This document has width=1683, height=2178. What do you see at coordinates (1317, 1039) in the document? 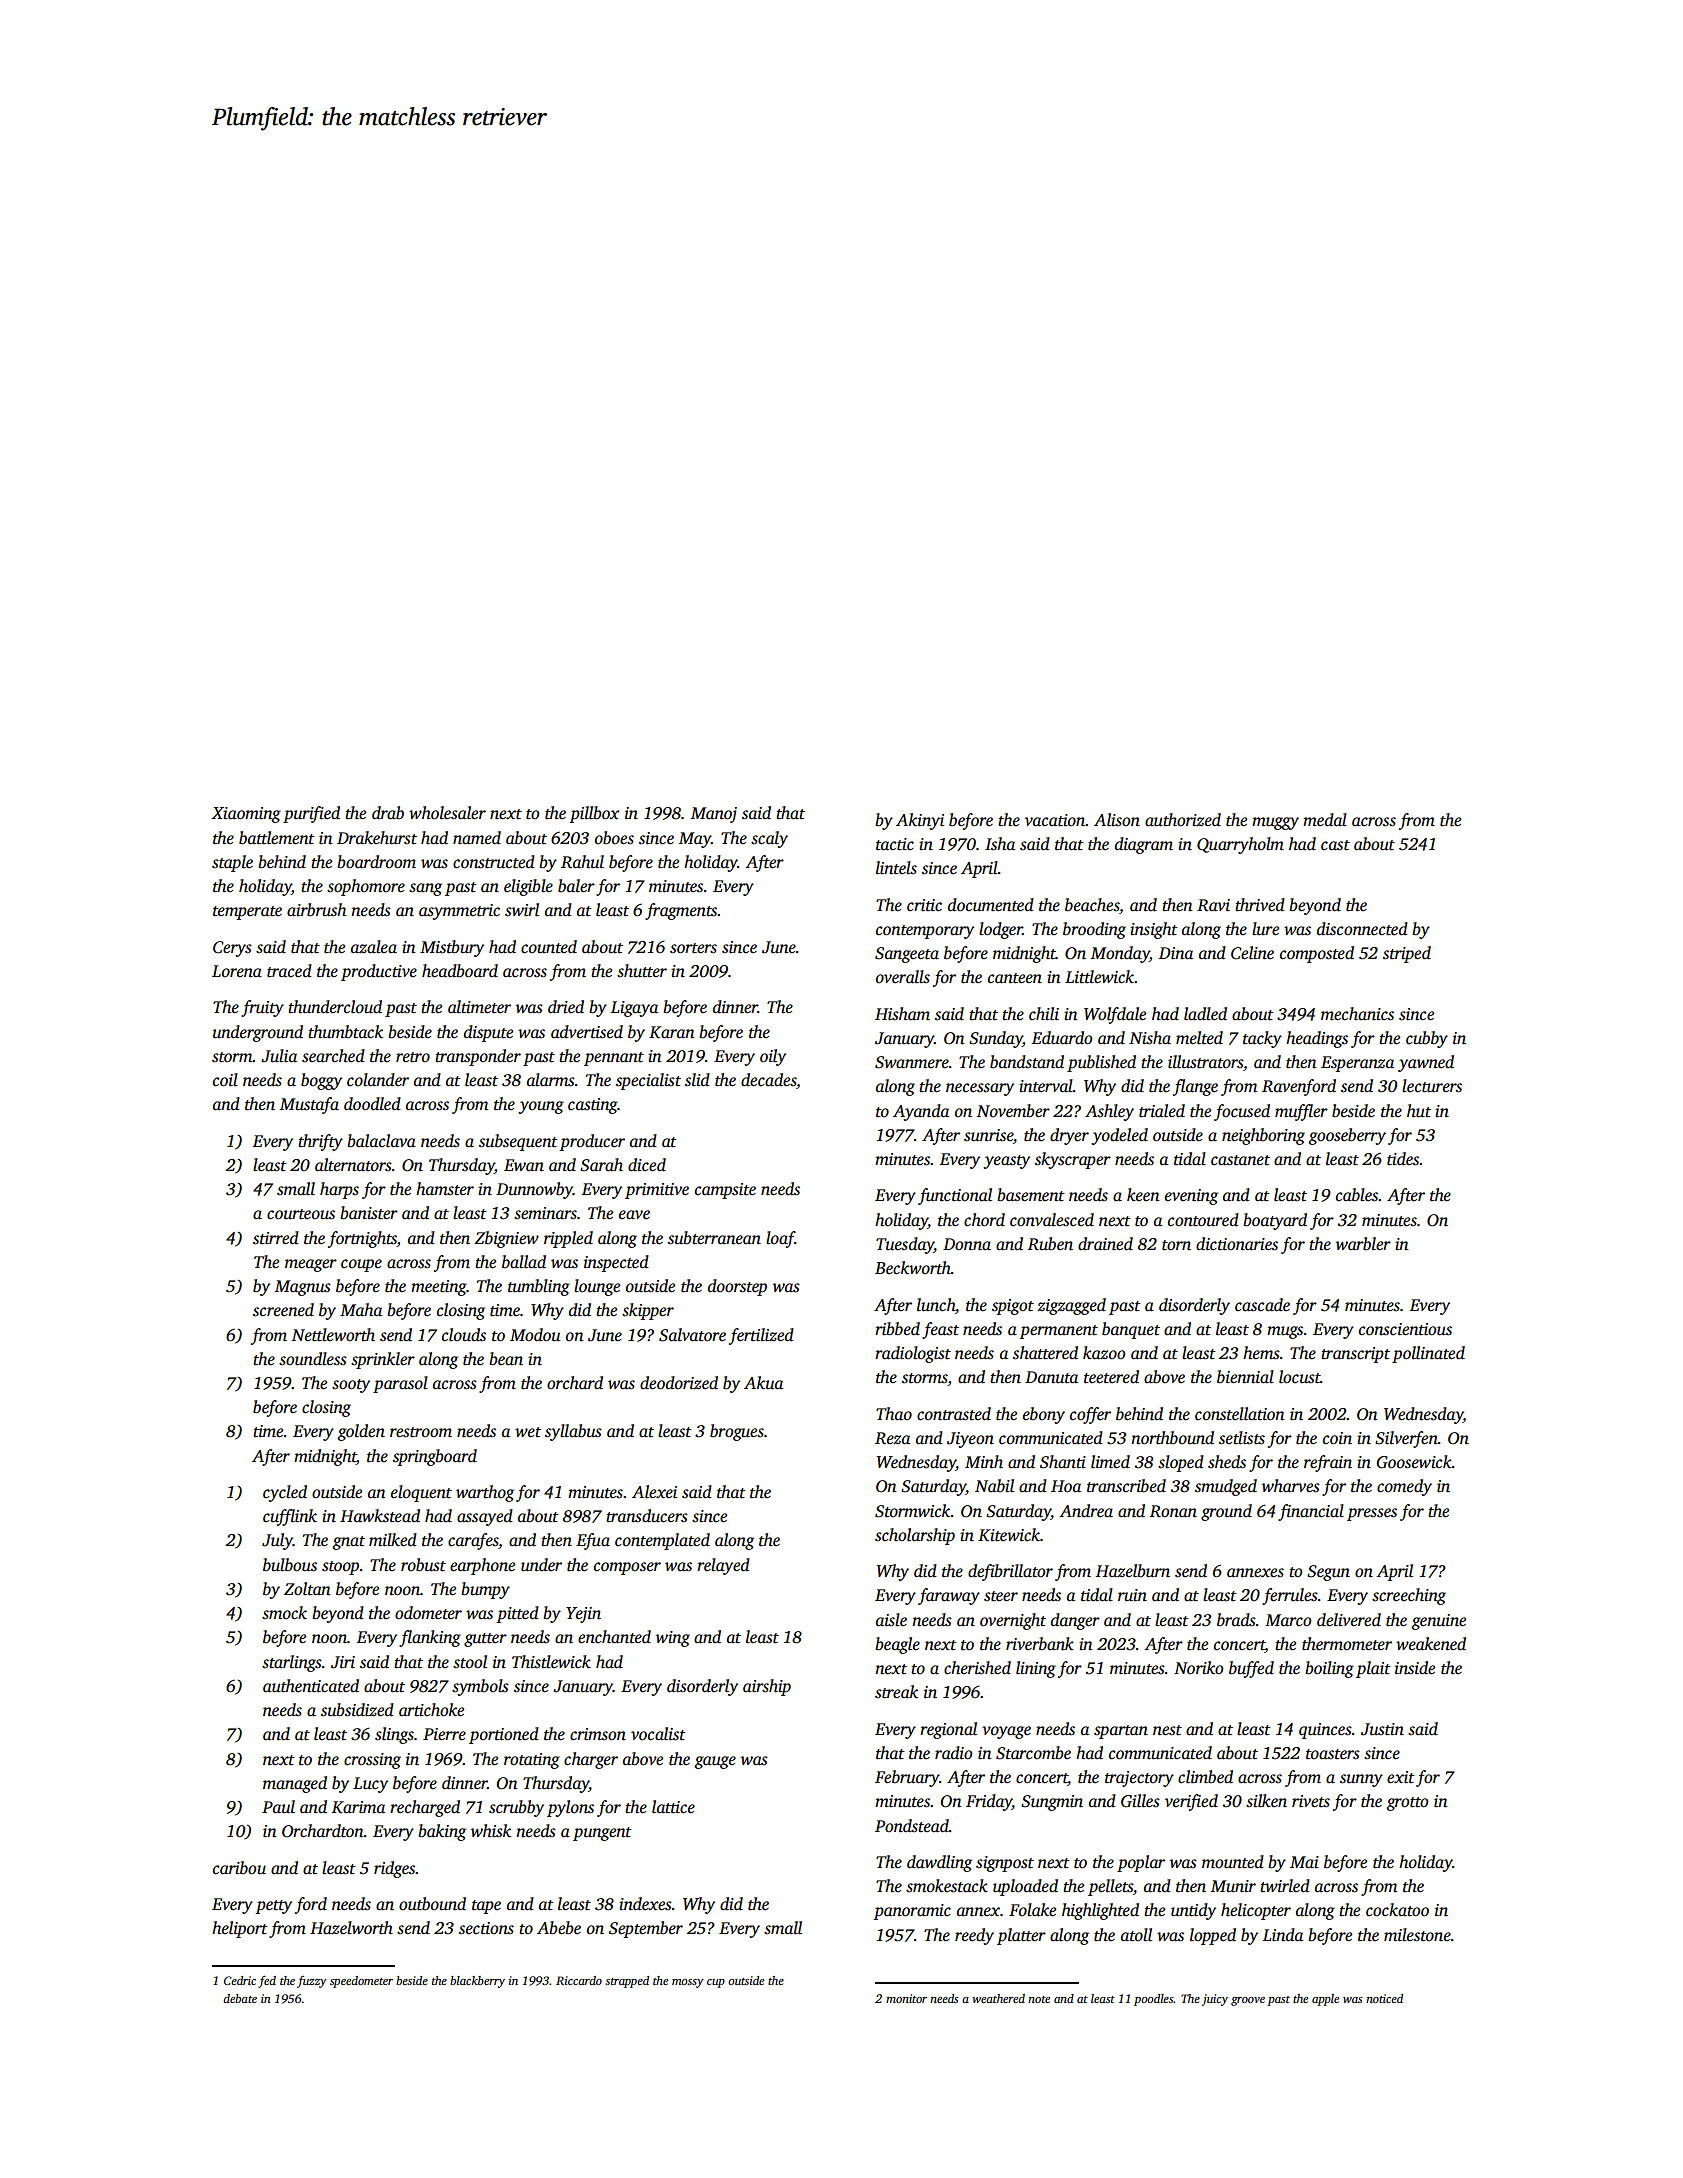
I see `headings` at bounding box center [1317, 1039].
